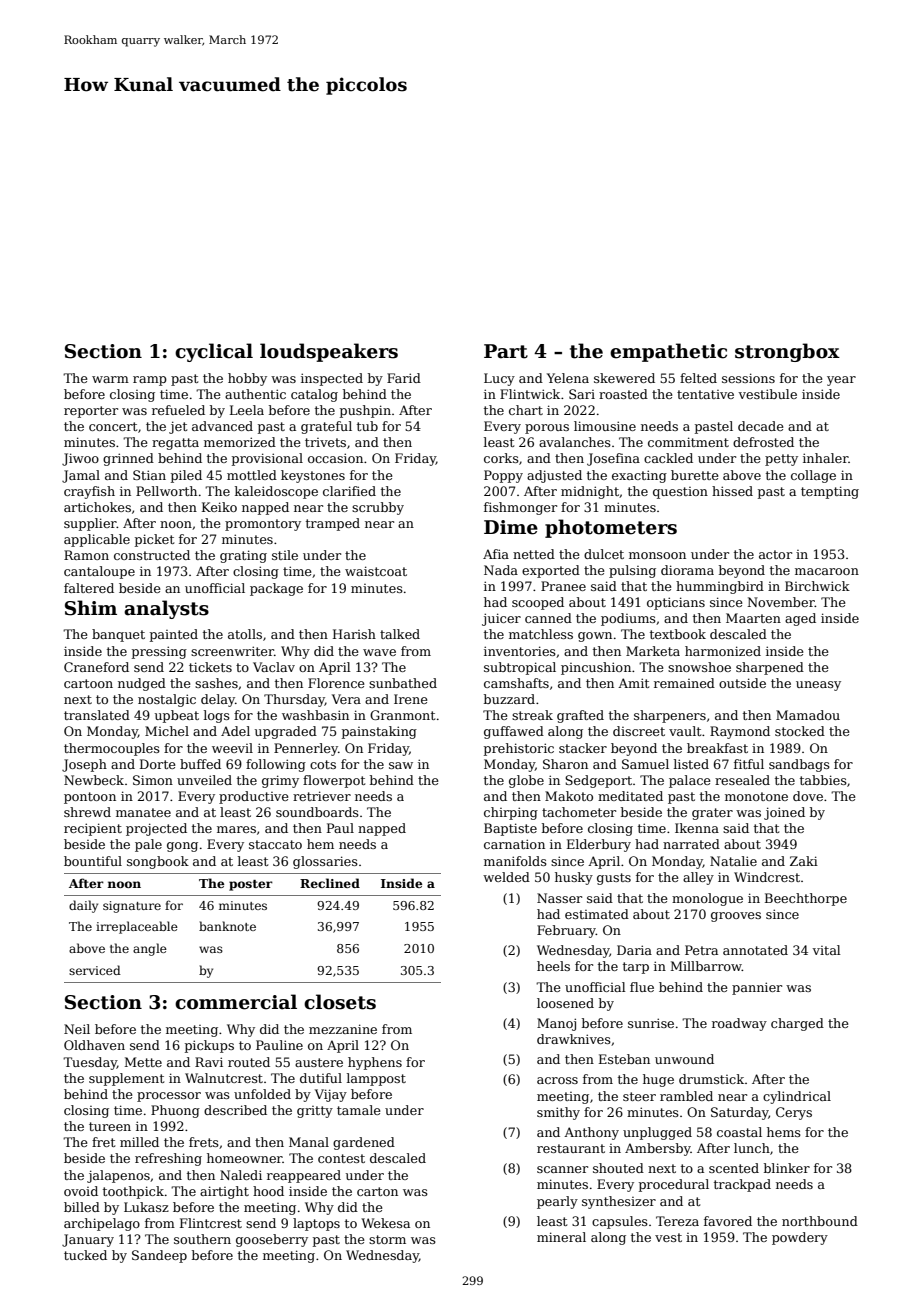 The width and height of the screenshot is (924, 1308). Describe the element at coordinates (236, 1002) in the screenshot. I see `commercial` at that location.
